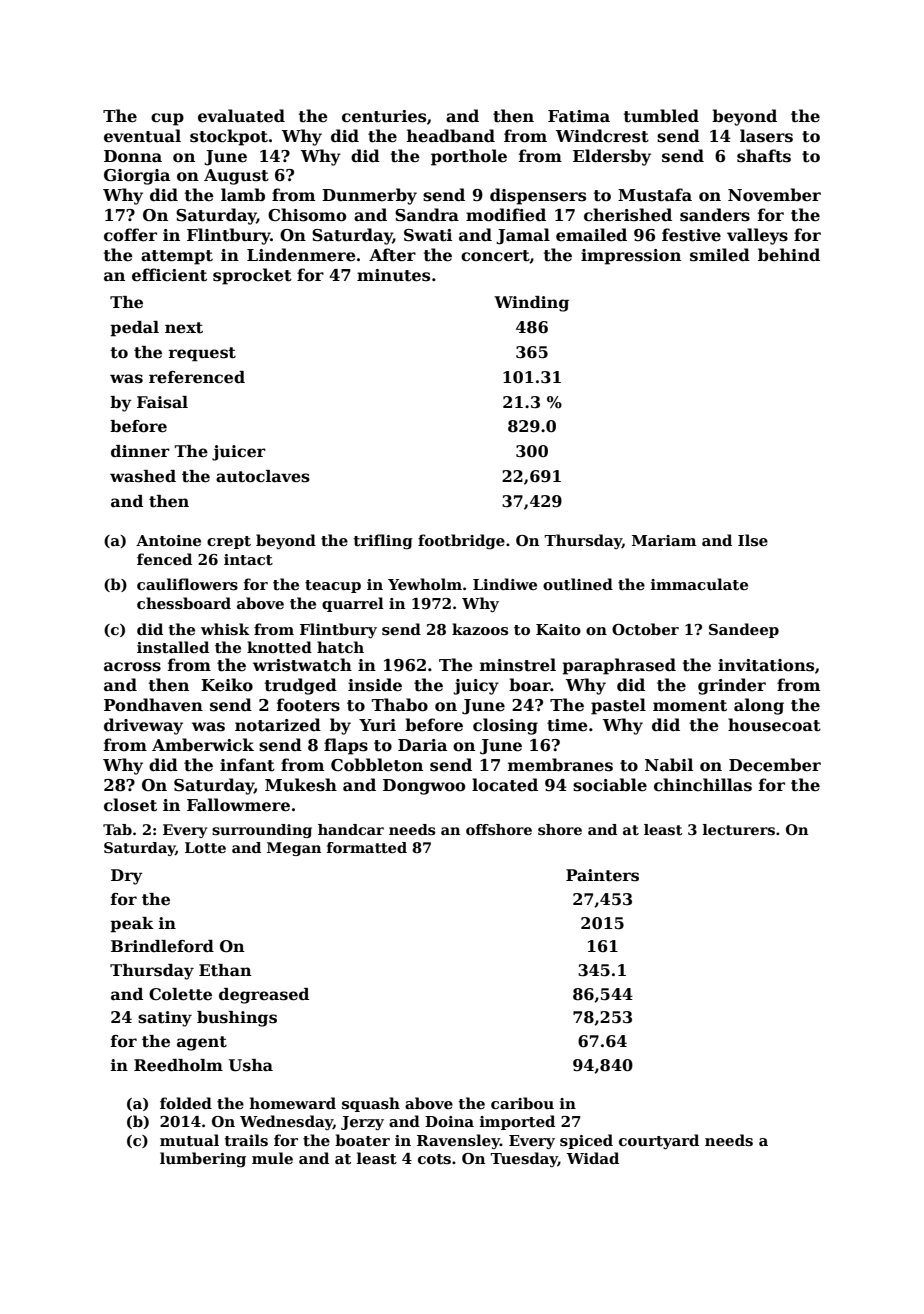 Image resolution: width=924 pixels, height=1314 pixels. I want to click on Ilse, so click(753, 540).
